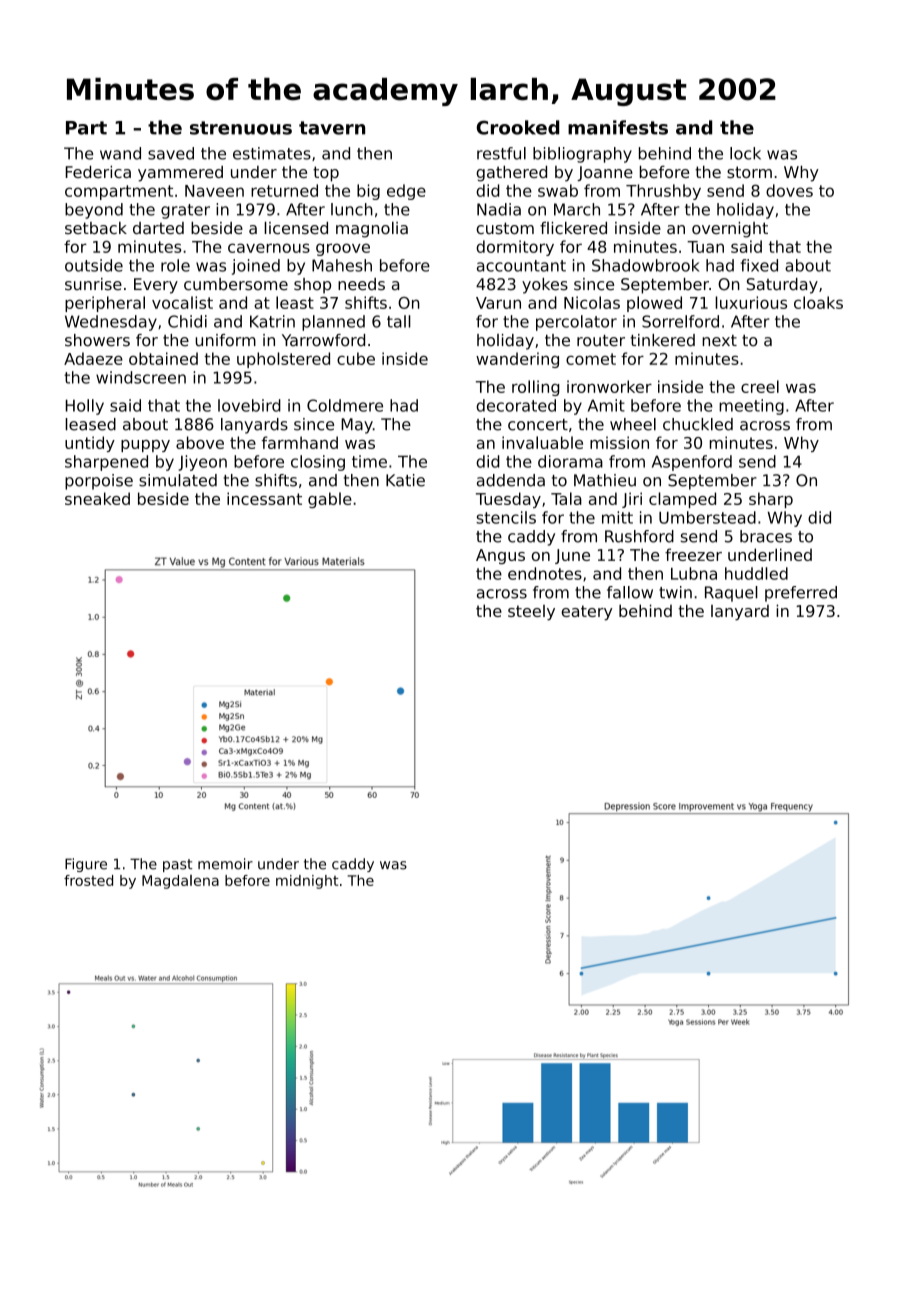 The height and width of the screenshot is (1316, 908). What do you see at coordinates (241, 128) in the screenshot?
I see `strenuous` at bounding box center [241, 128].
